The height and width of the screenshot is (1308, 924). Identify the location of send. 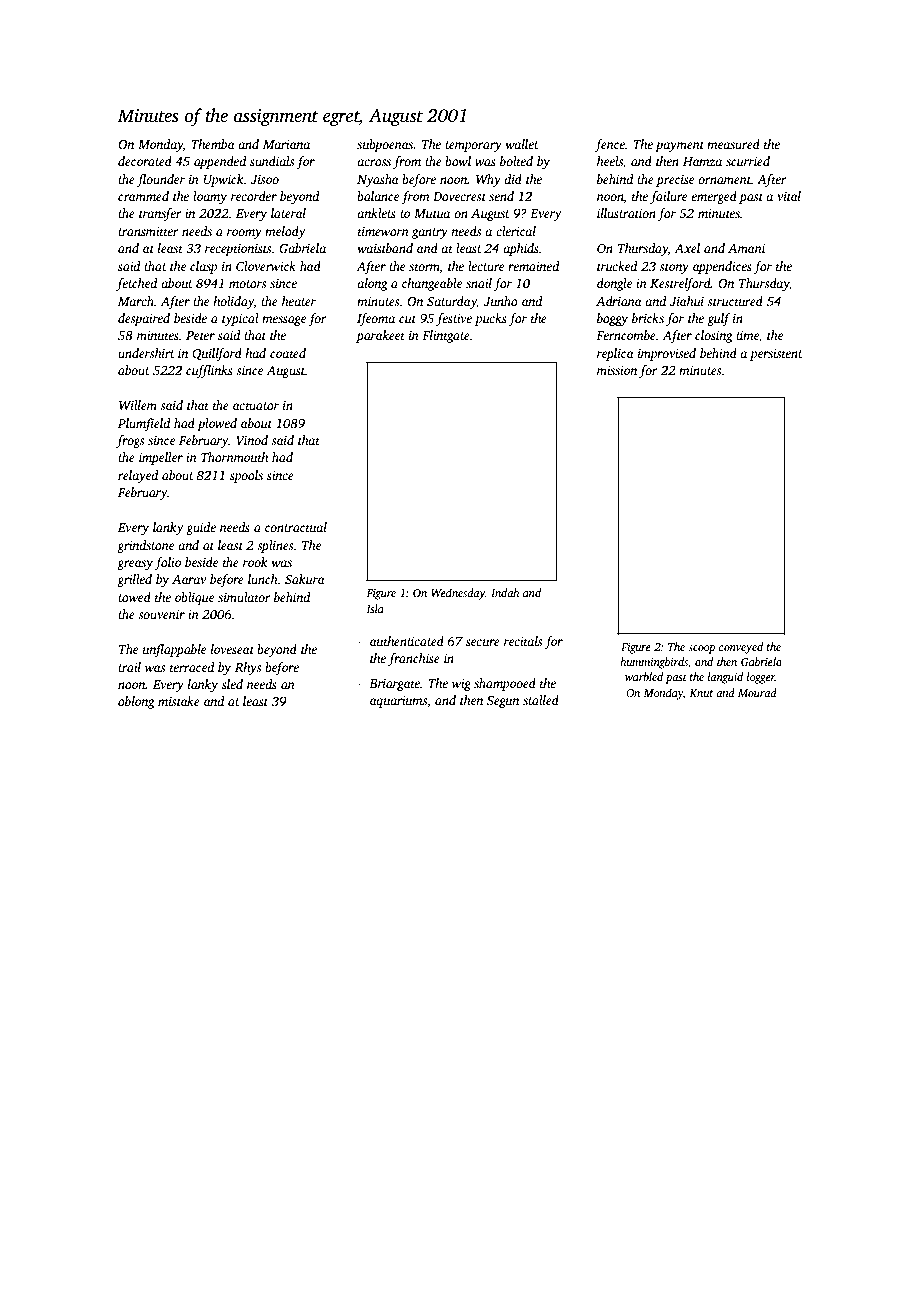
(501, 196).
